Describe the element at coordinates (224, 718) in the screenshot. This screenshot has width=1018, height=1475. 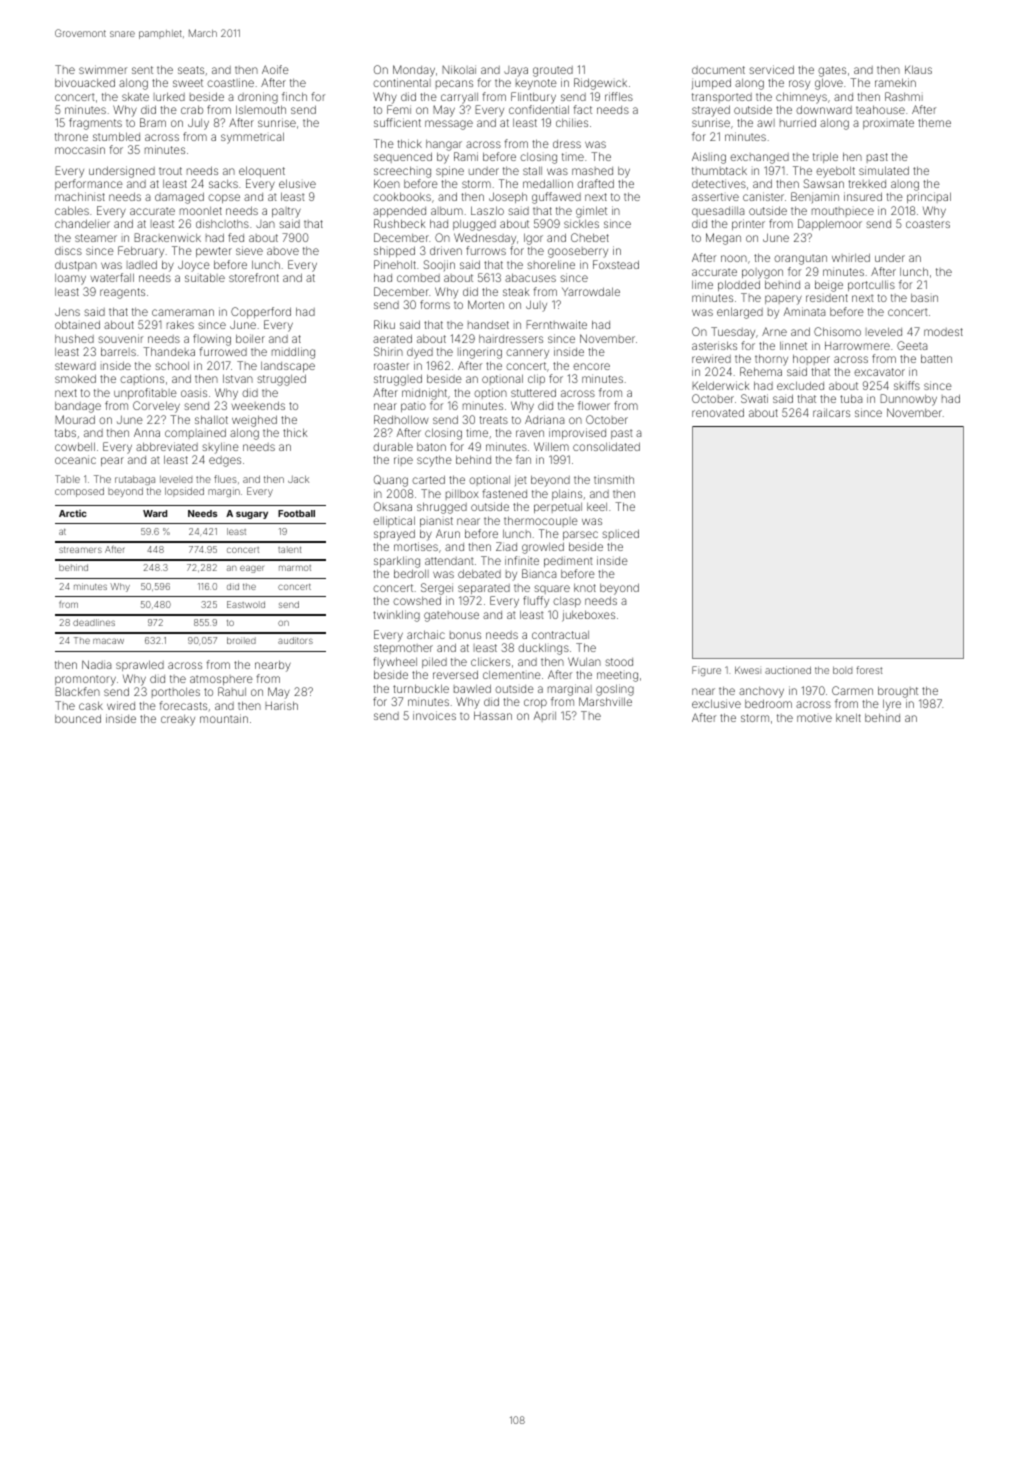
I see `mountain` at that location.
